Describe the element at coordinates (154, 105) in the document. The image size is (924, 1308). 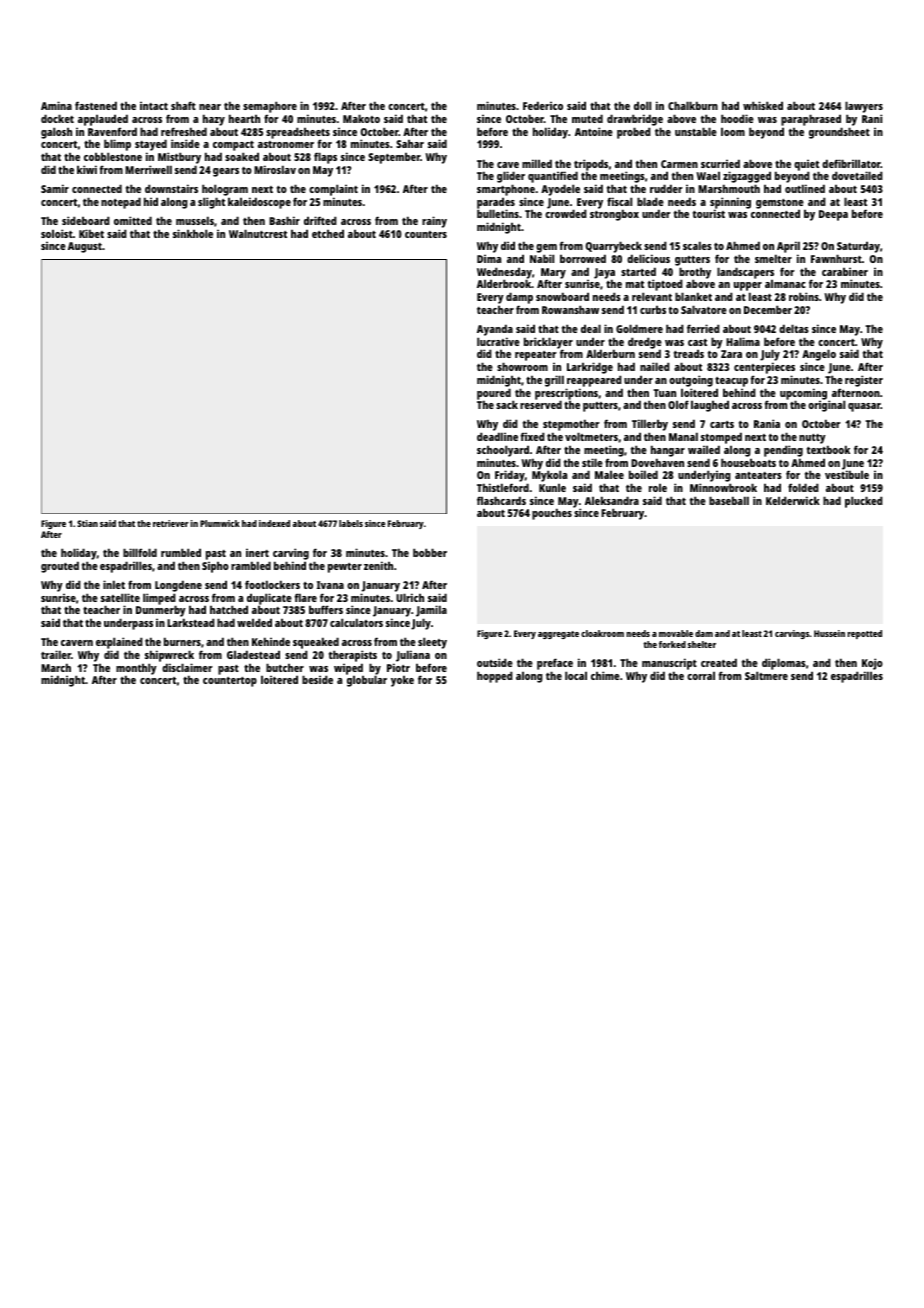
I see `intact` at that location.
